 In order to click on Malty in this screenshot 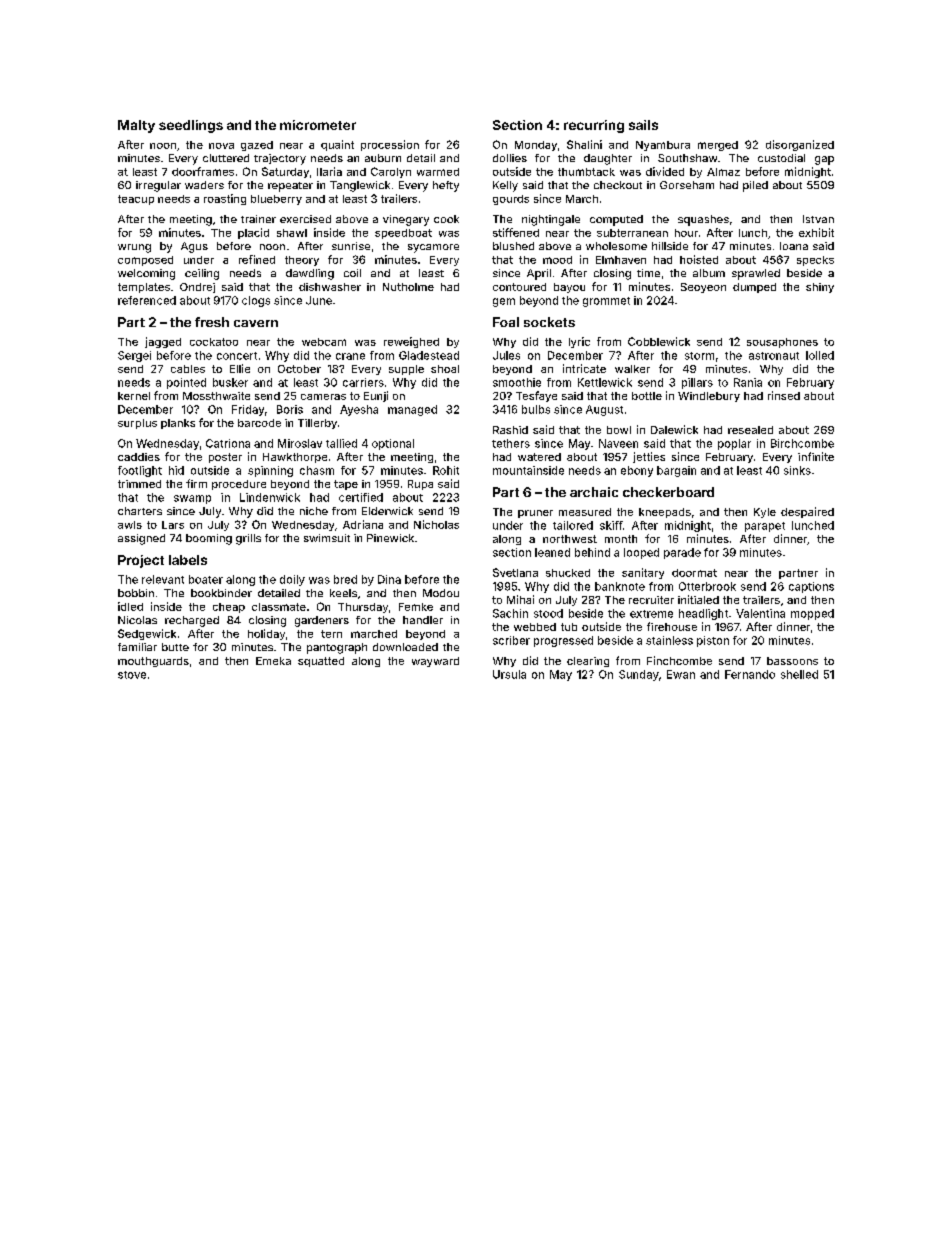, I will do `click(136, 126)`.
